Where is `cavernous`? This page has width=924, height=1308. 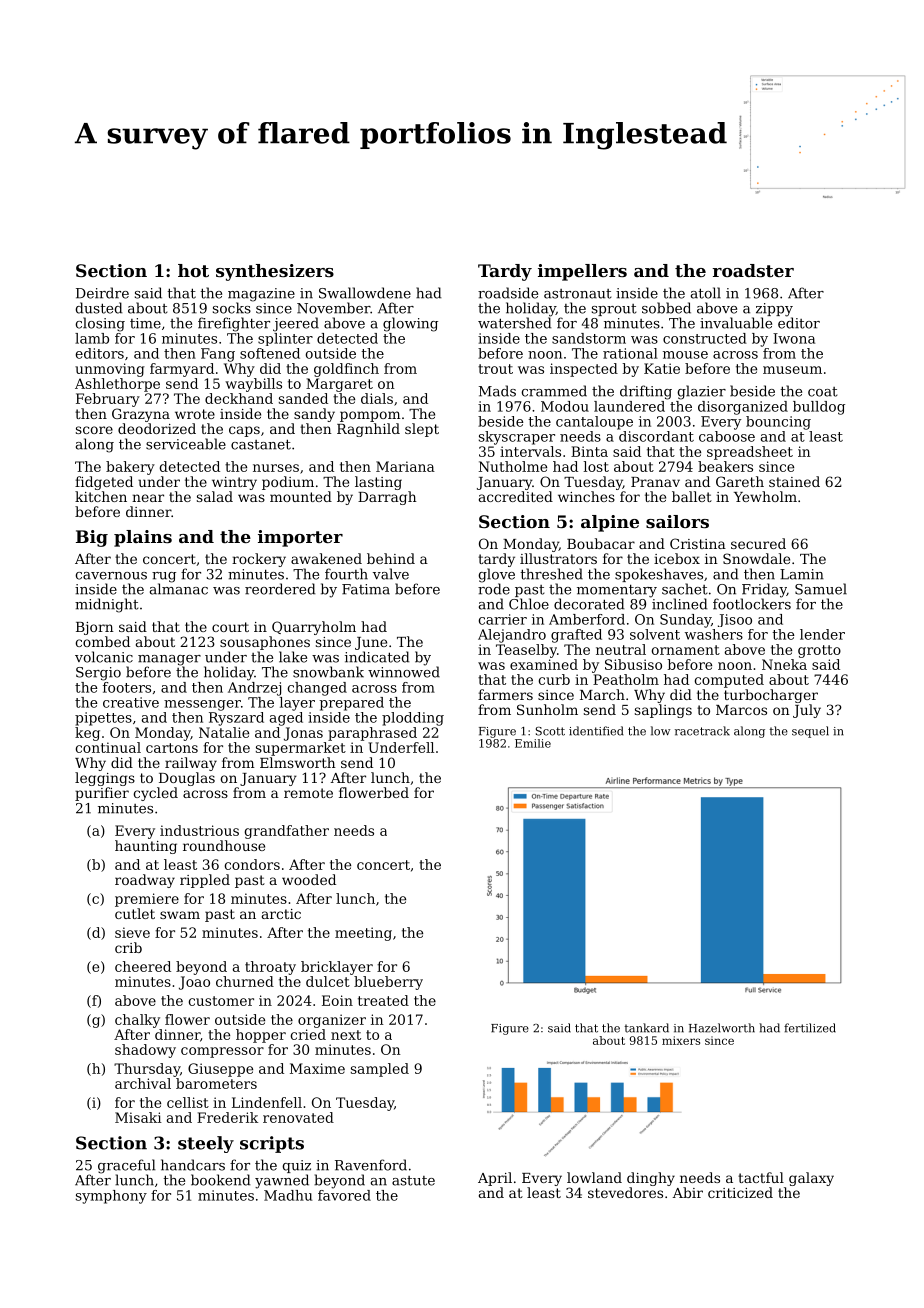
cavernous is located at coordinates (111, 576).
